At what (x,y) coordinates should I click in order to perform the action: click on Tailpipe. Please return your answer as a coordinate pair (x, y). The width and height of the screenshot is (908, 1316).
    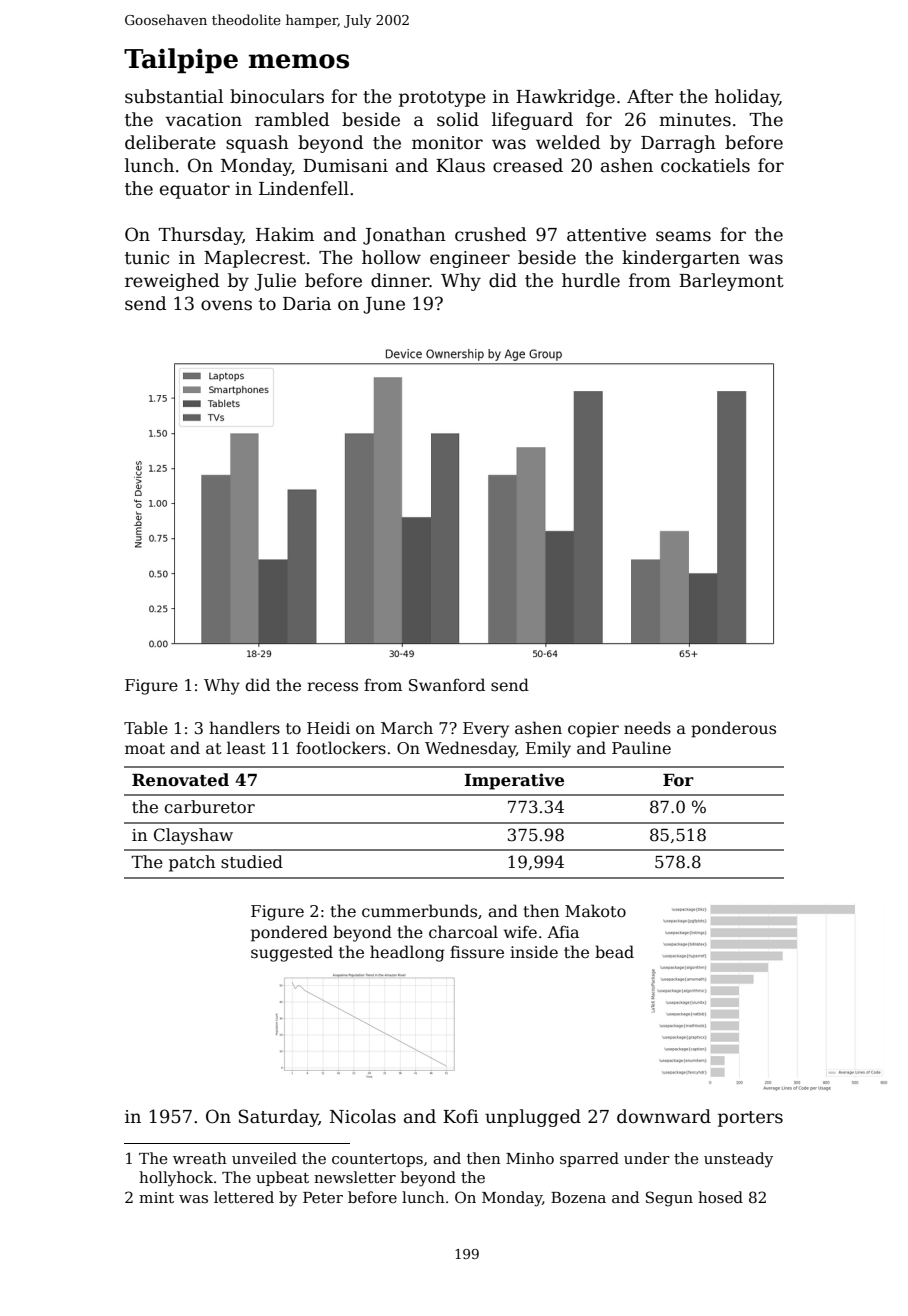
    Looking at the image, I should click on (181, 61).
